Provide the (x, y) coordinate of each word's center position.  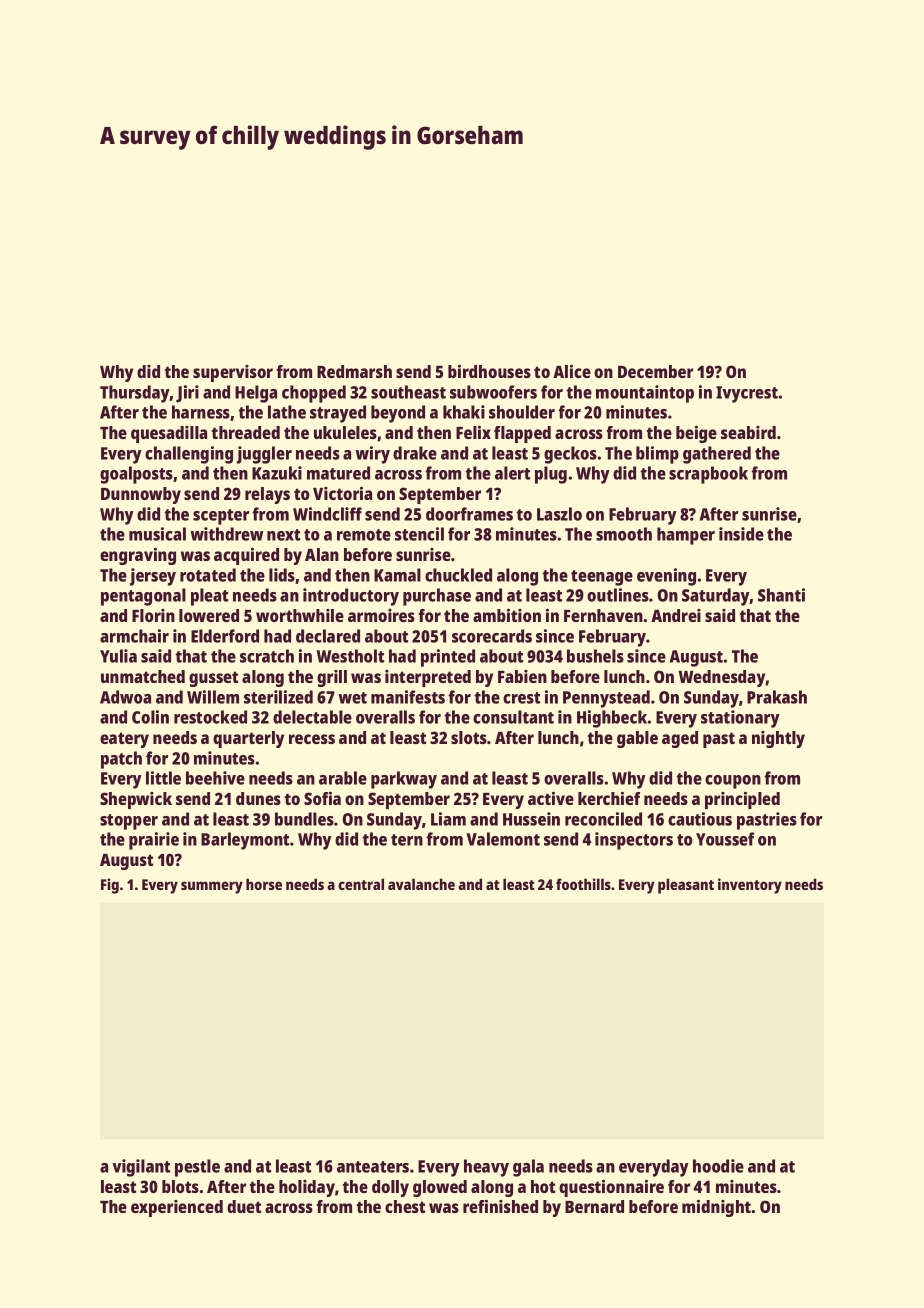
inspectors (634, 841)
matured (338, 473)
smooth (624, 534)
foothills (583, 884)
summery (212, 887)
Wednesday (722, 678)
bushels (595, 656)
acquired (246, 556)
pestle (197, 1168)
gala (528, 1168)
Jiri (187, 394)
